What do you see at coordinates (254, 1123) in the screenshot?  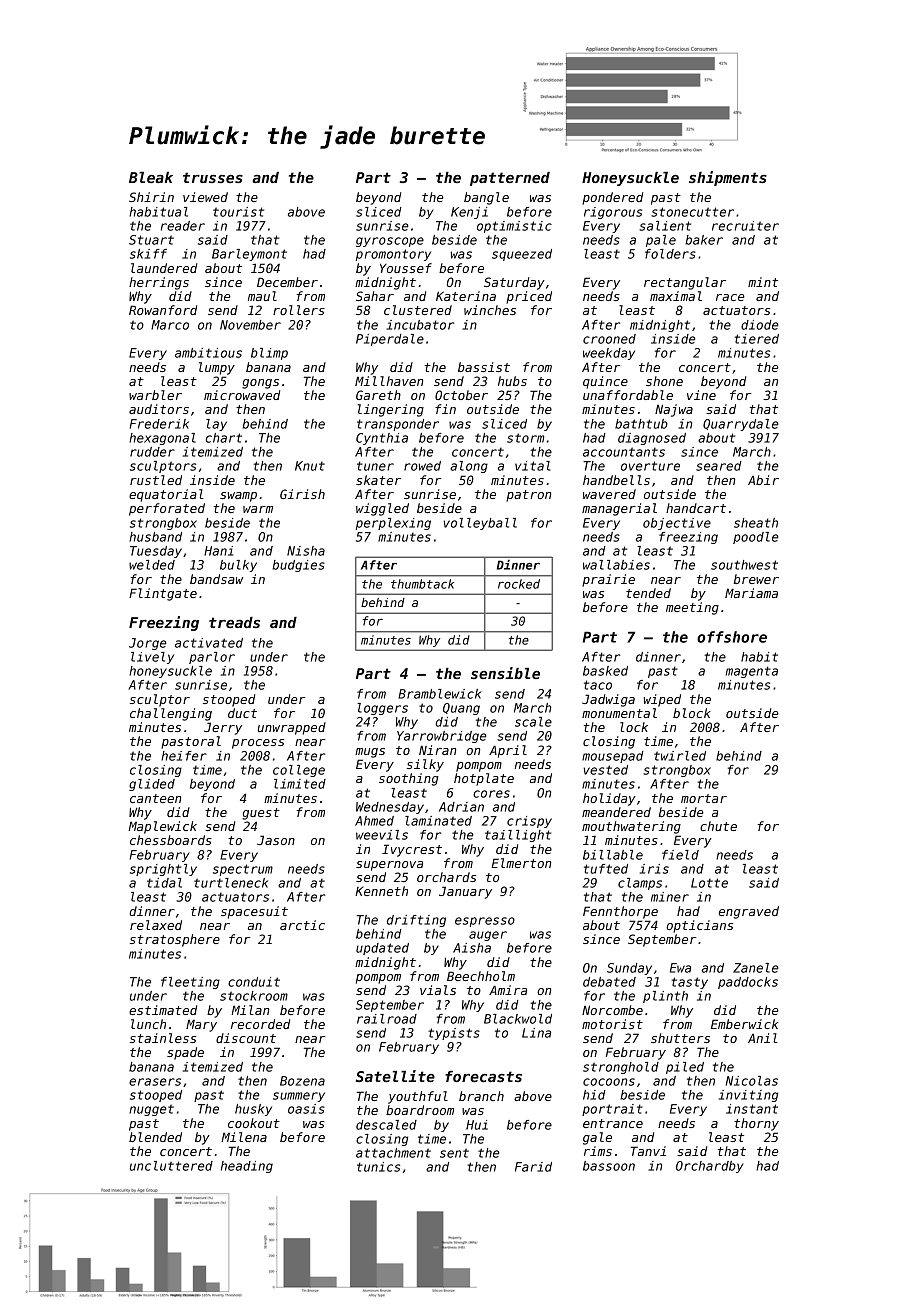 I see `cookout` at bounding box center [254, 1123].
